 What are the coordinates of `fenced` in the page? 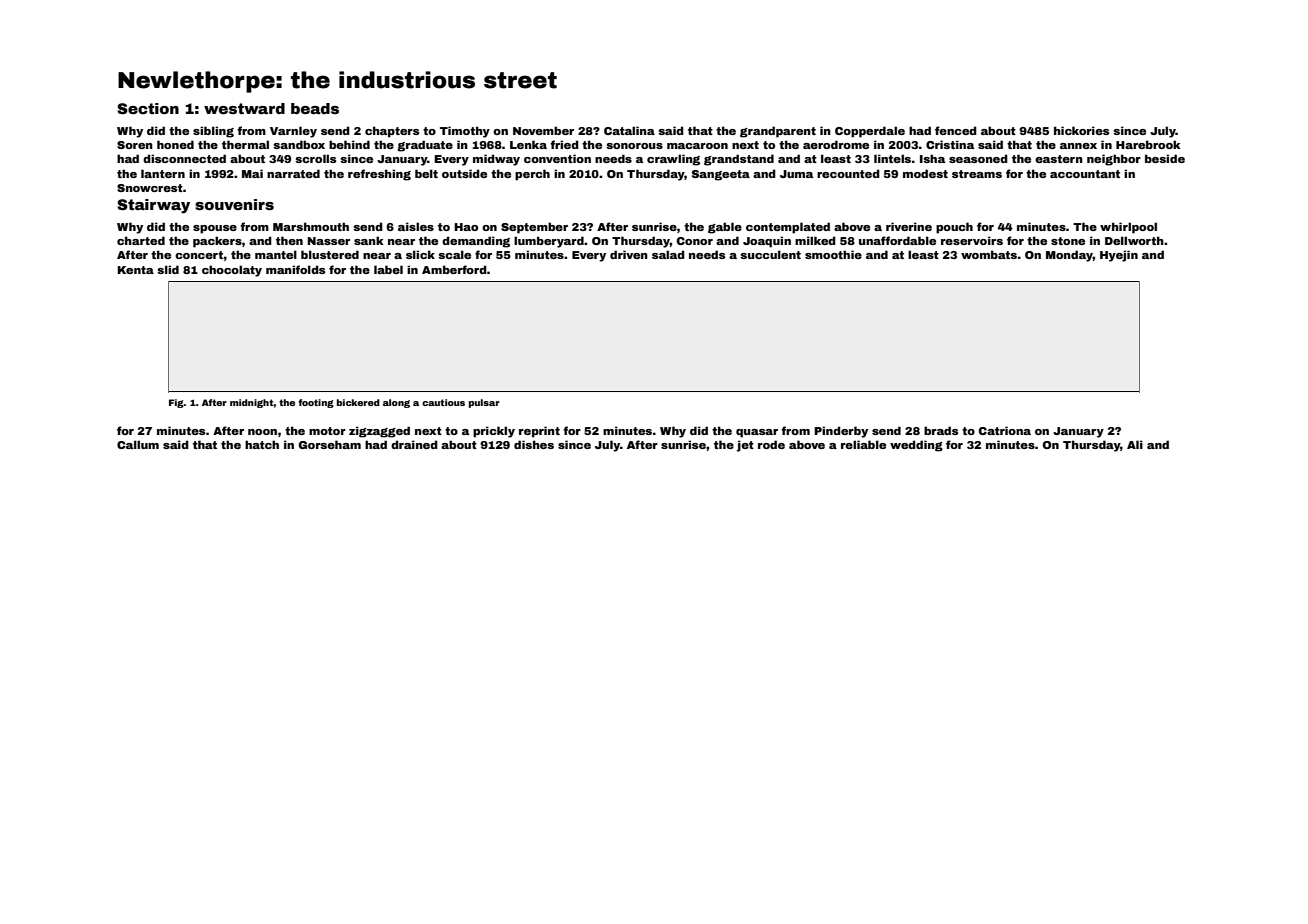 It's located at (956, 130).
